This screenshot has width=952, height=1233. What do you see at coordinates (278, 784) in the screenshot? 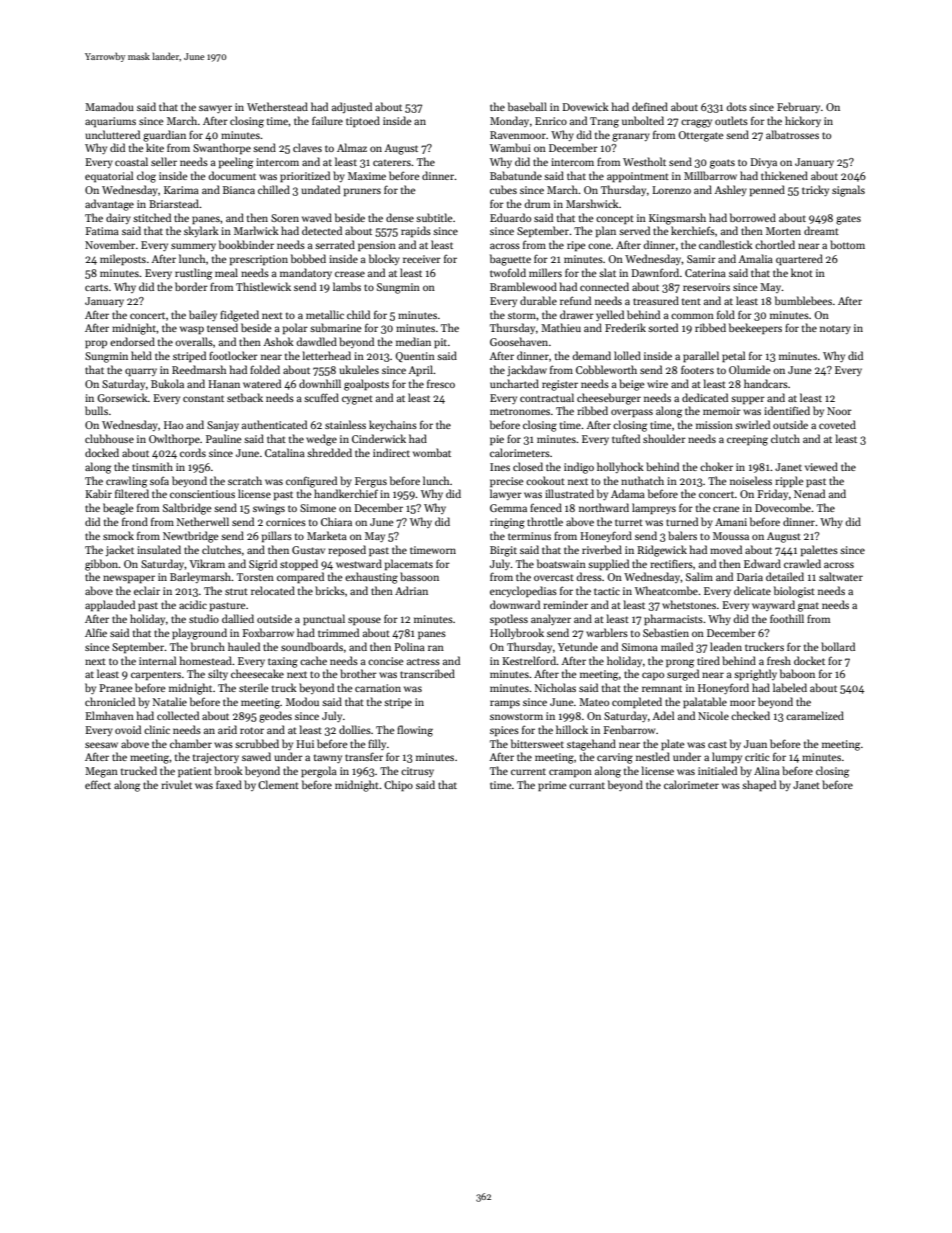
I see `Clement` at bounding box center [278, 784].
